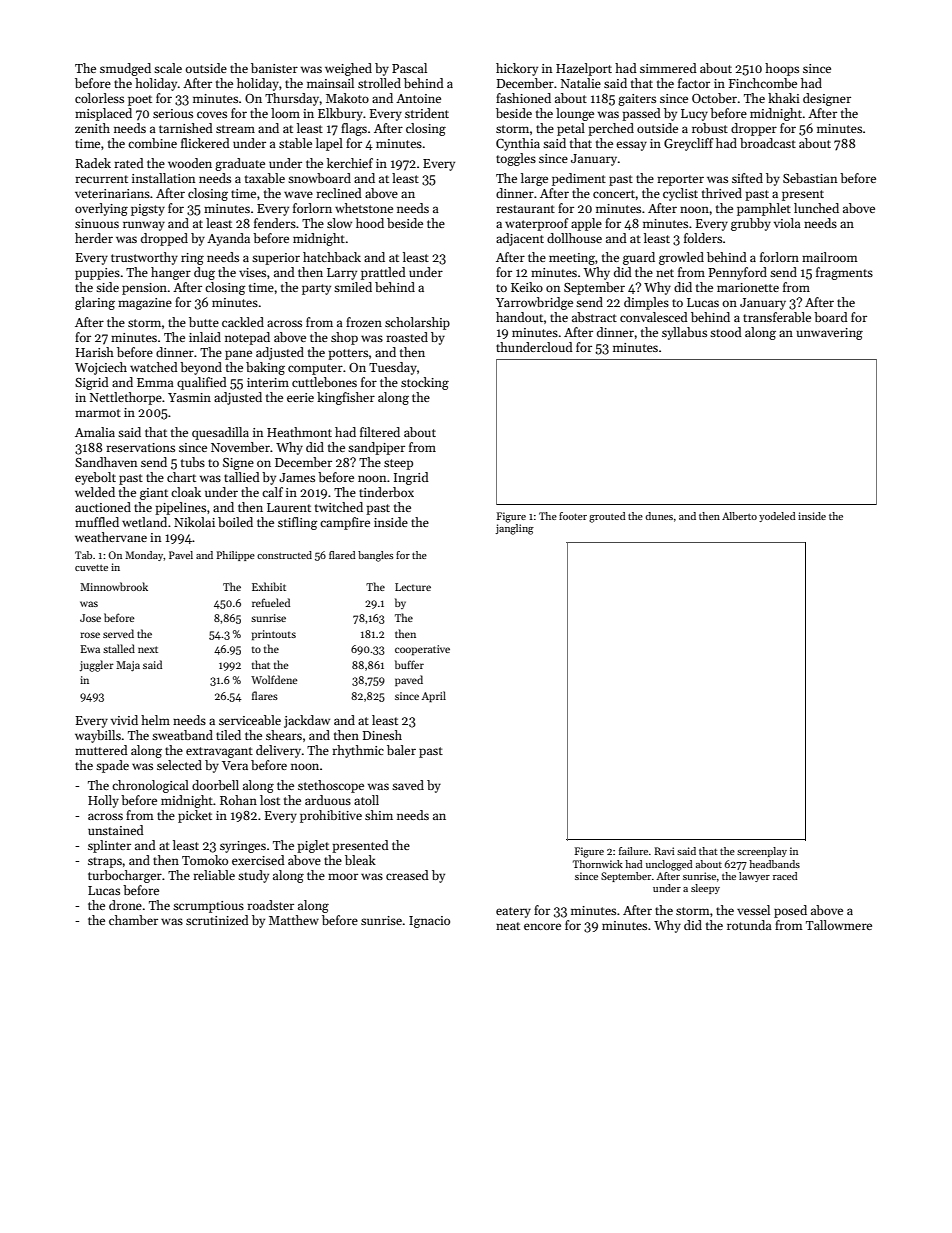 Image resolution: width=952 pixels, height=1233 pixels. I want to click on reservations, so click(140, 447).
